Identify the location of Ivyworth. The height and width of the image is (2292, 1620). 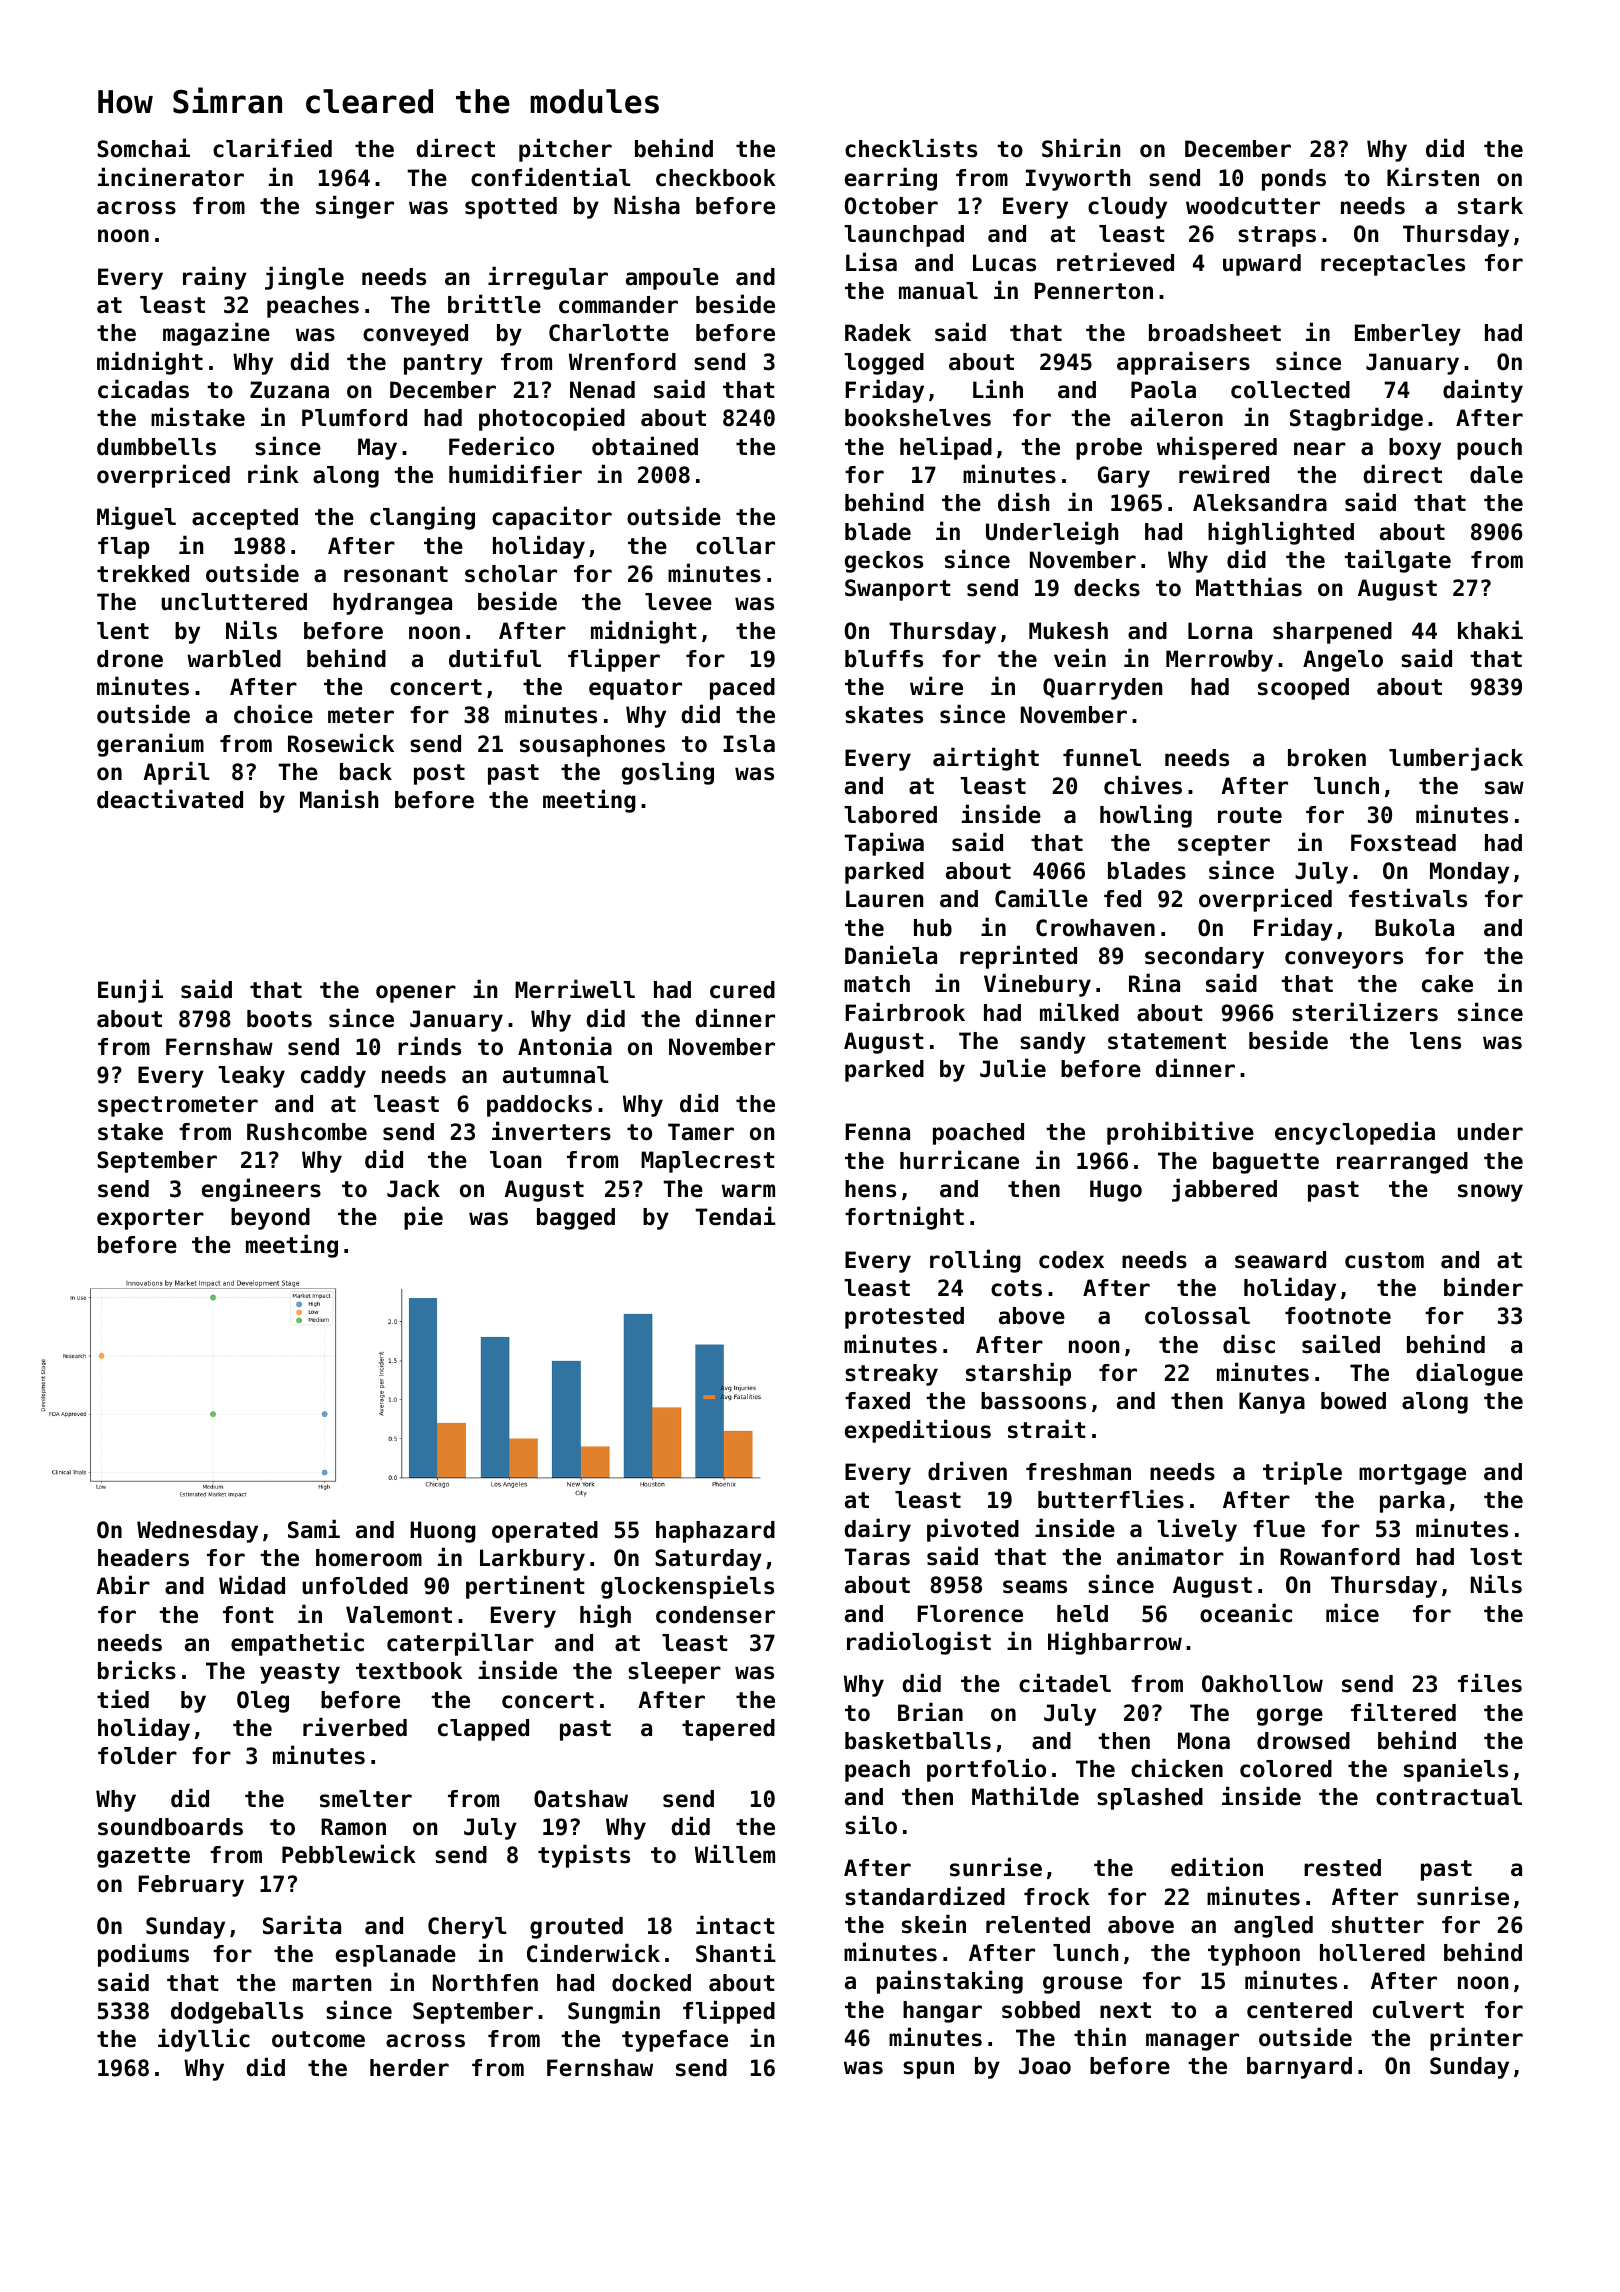
(1078, 180).
